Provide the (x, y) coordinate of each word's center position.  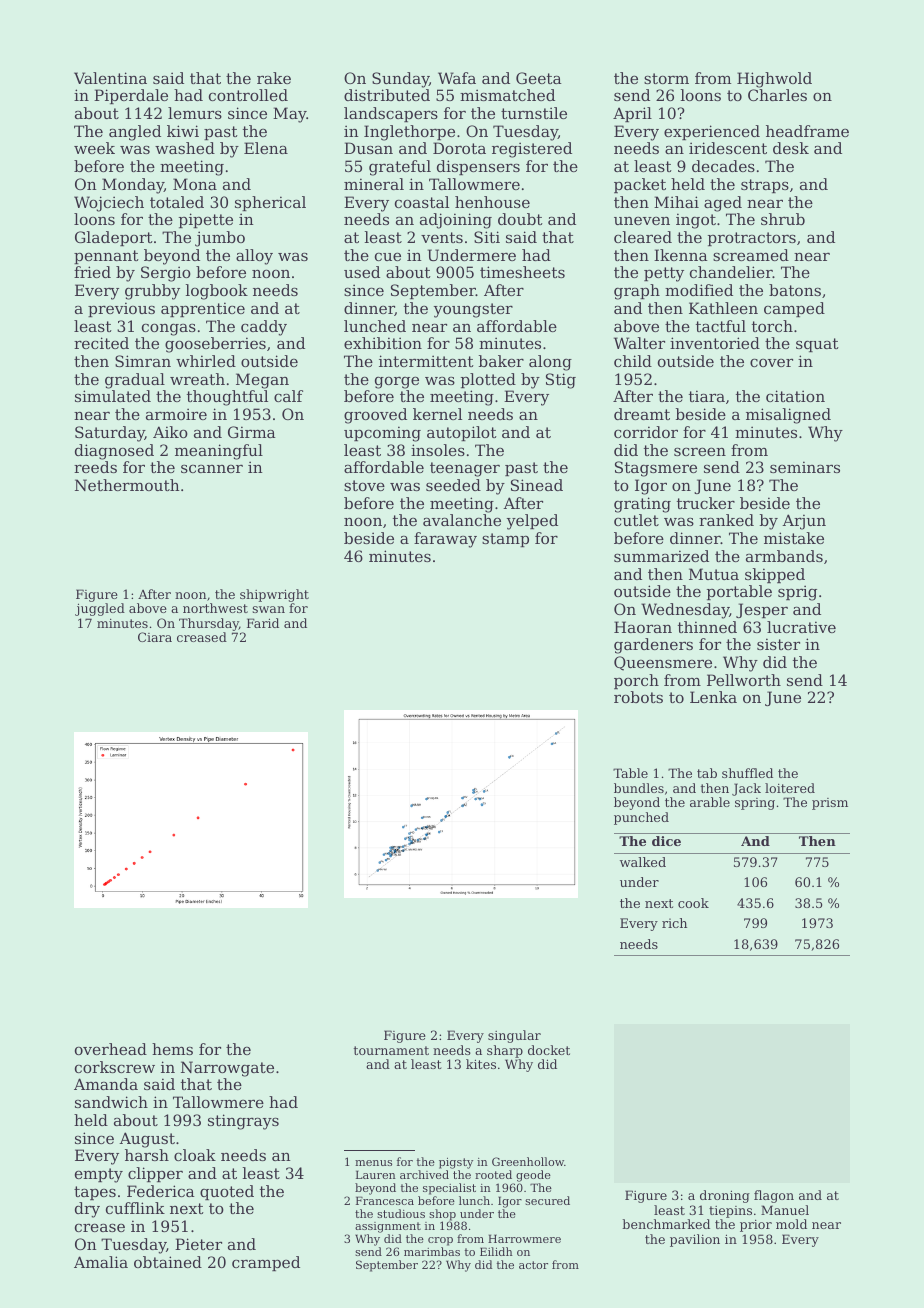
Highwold (774, 80)
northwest (215, 608)
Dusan (368, 148)
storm (666, 78)
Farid (263, 623)
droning (725, 1196)
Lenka (713, 697)
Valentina (110, 78)
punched (641, 818)
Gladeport (114, 238)
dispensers (478, 167)
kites (481, 1064)
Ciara (155, 637)
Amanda (106, 1084)
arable (710, 802)
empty (99, 1175)
